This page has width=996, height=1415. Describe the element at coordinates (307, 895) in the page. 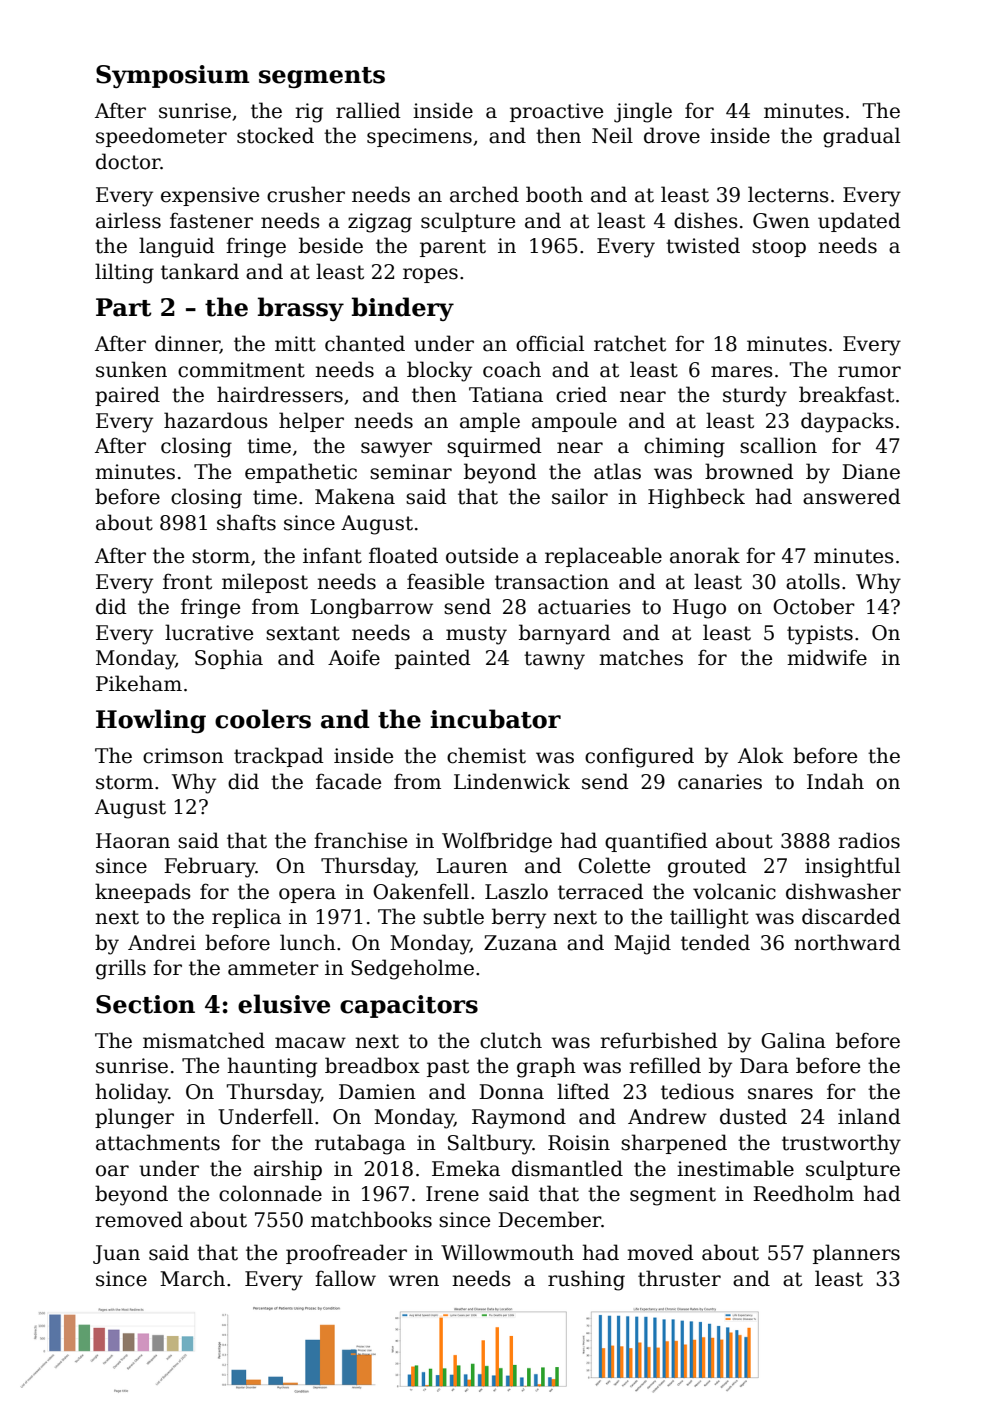

I see `opera` at that location.
